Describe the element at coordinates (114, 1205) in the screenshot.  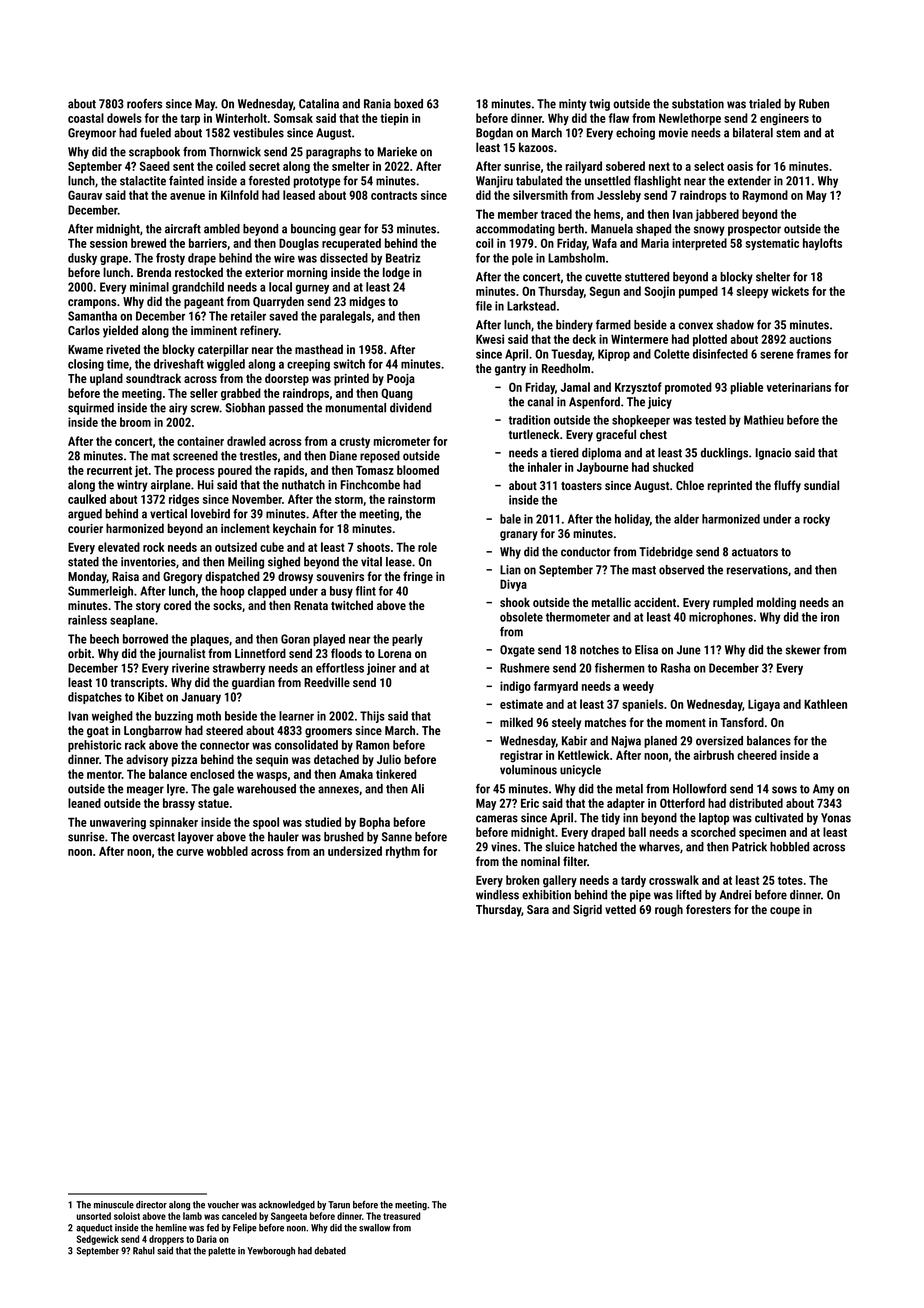
I see `minuscule` at that location.
